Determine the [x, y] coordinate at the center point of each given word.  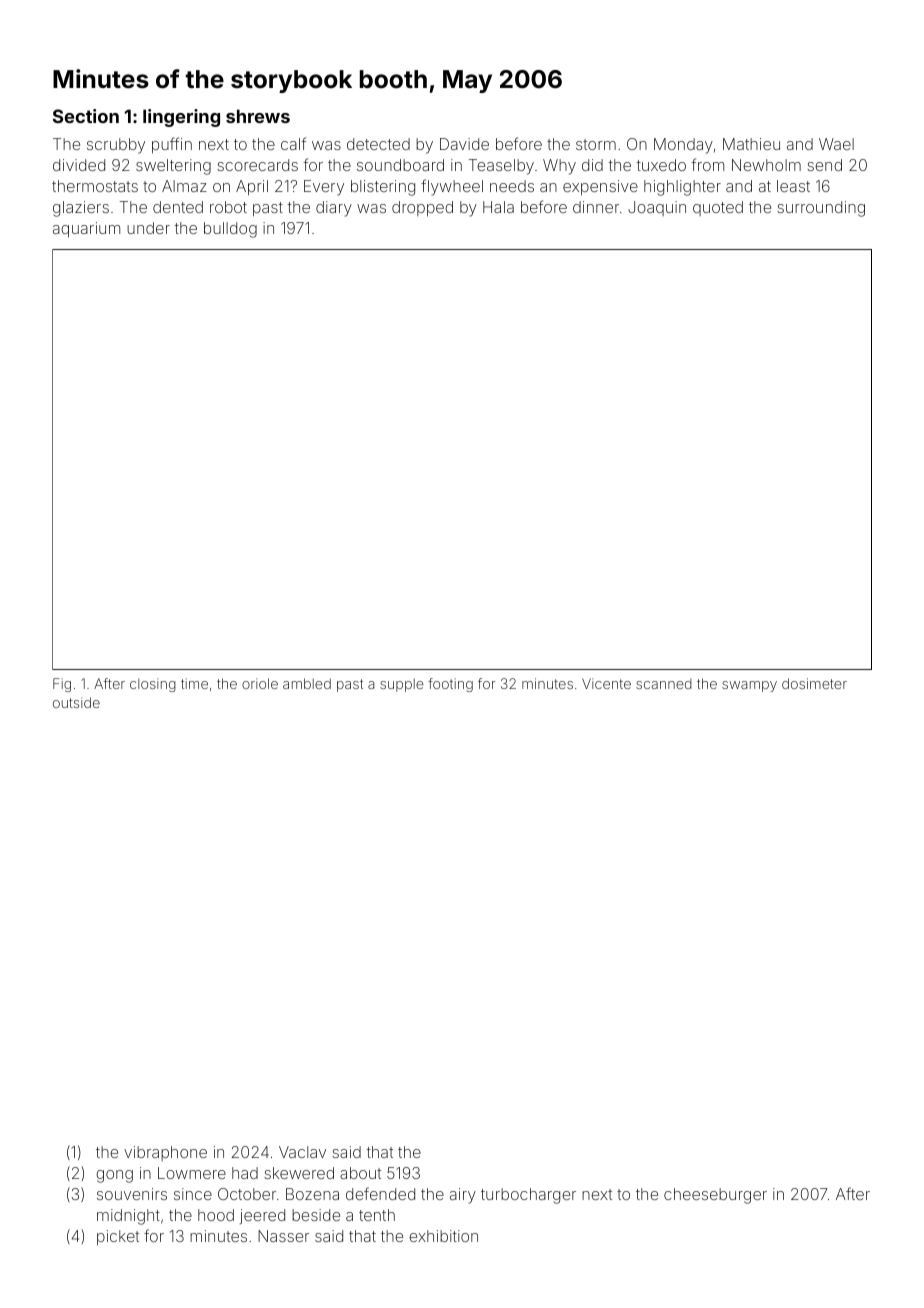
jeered [262, 1216]
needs [512, 186]
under [148, 228]
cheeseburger [715, 1196]
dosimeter [814, 683]
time [194, 683]
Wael [836, 144]
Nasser [283, 1236]
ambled [307, 683]
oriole [260, 683]
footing [450, 685]
